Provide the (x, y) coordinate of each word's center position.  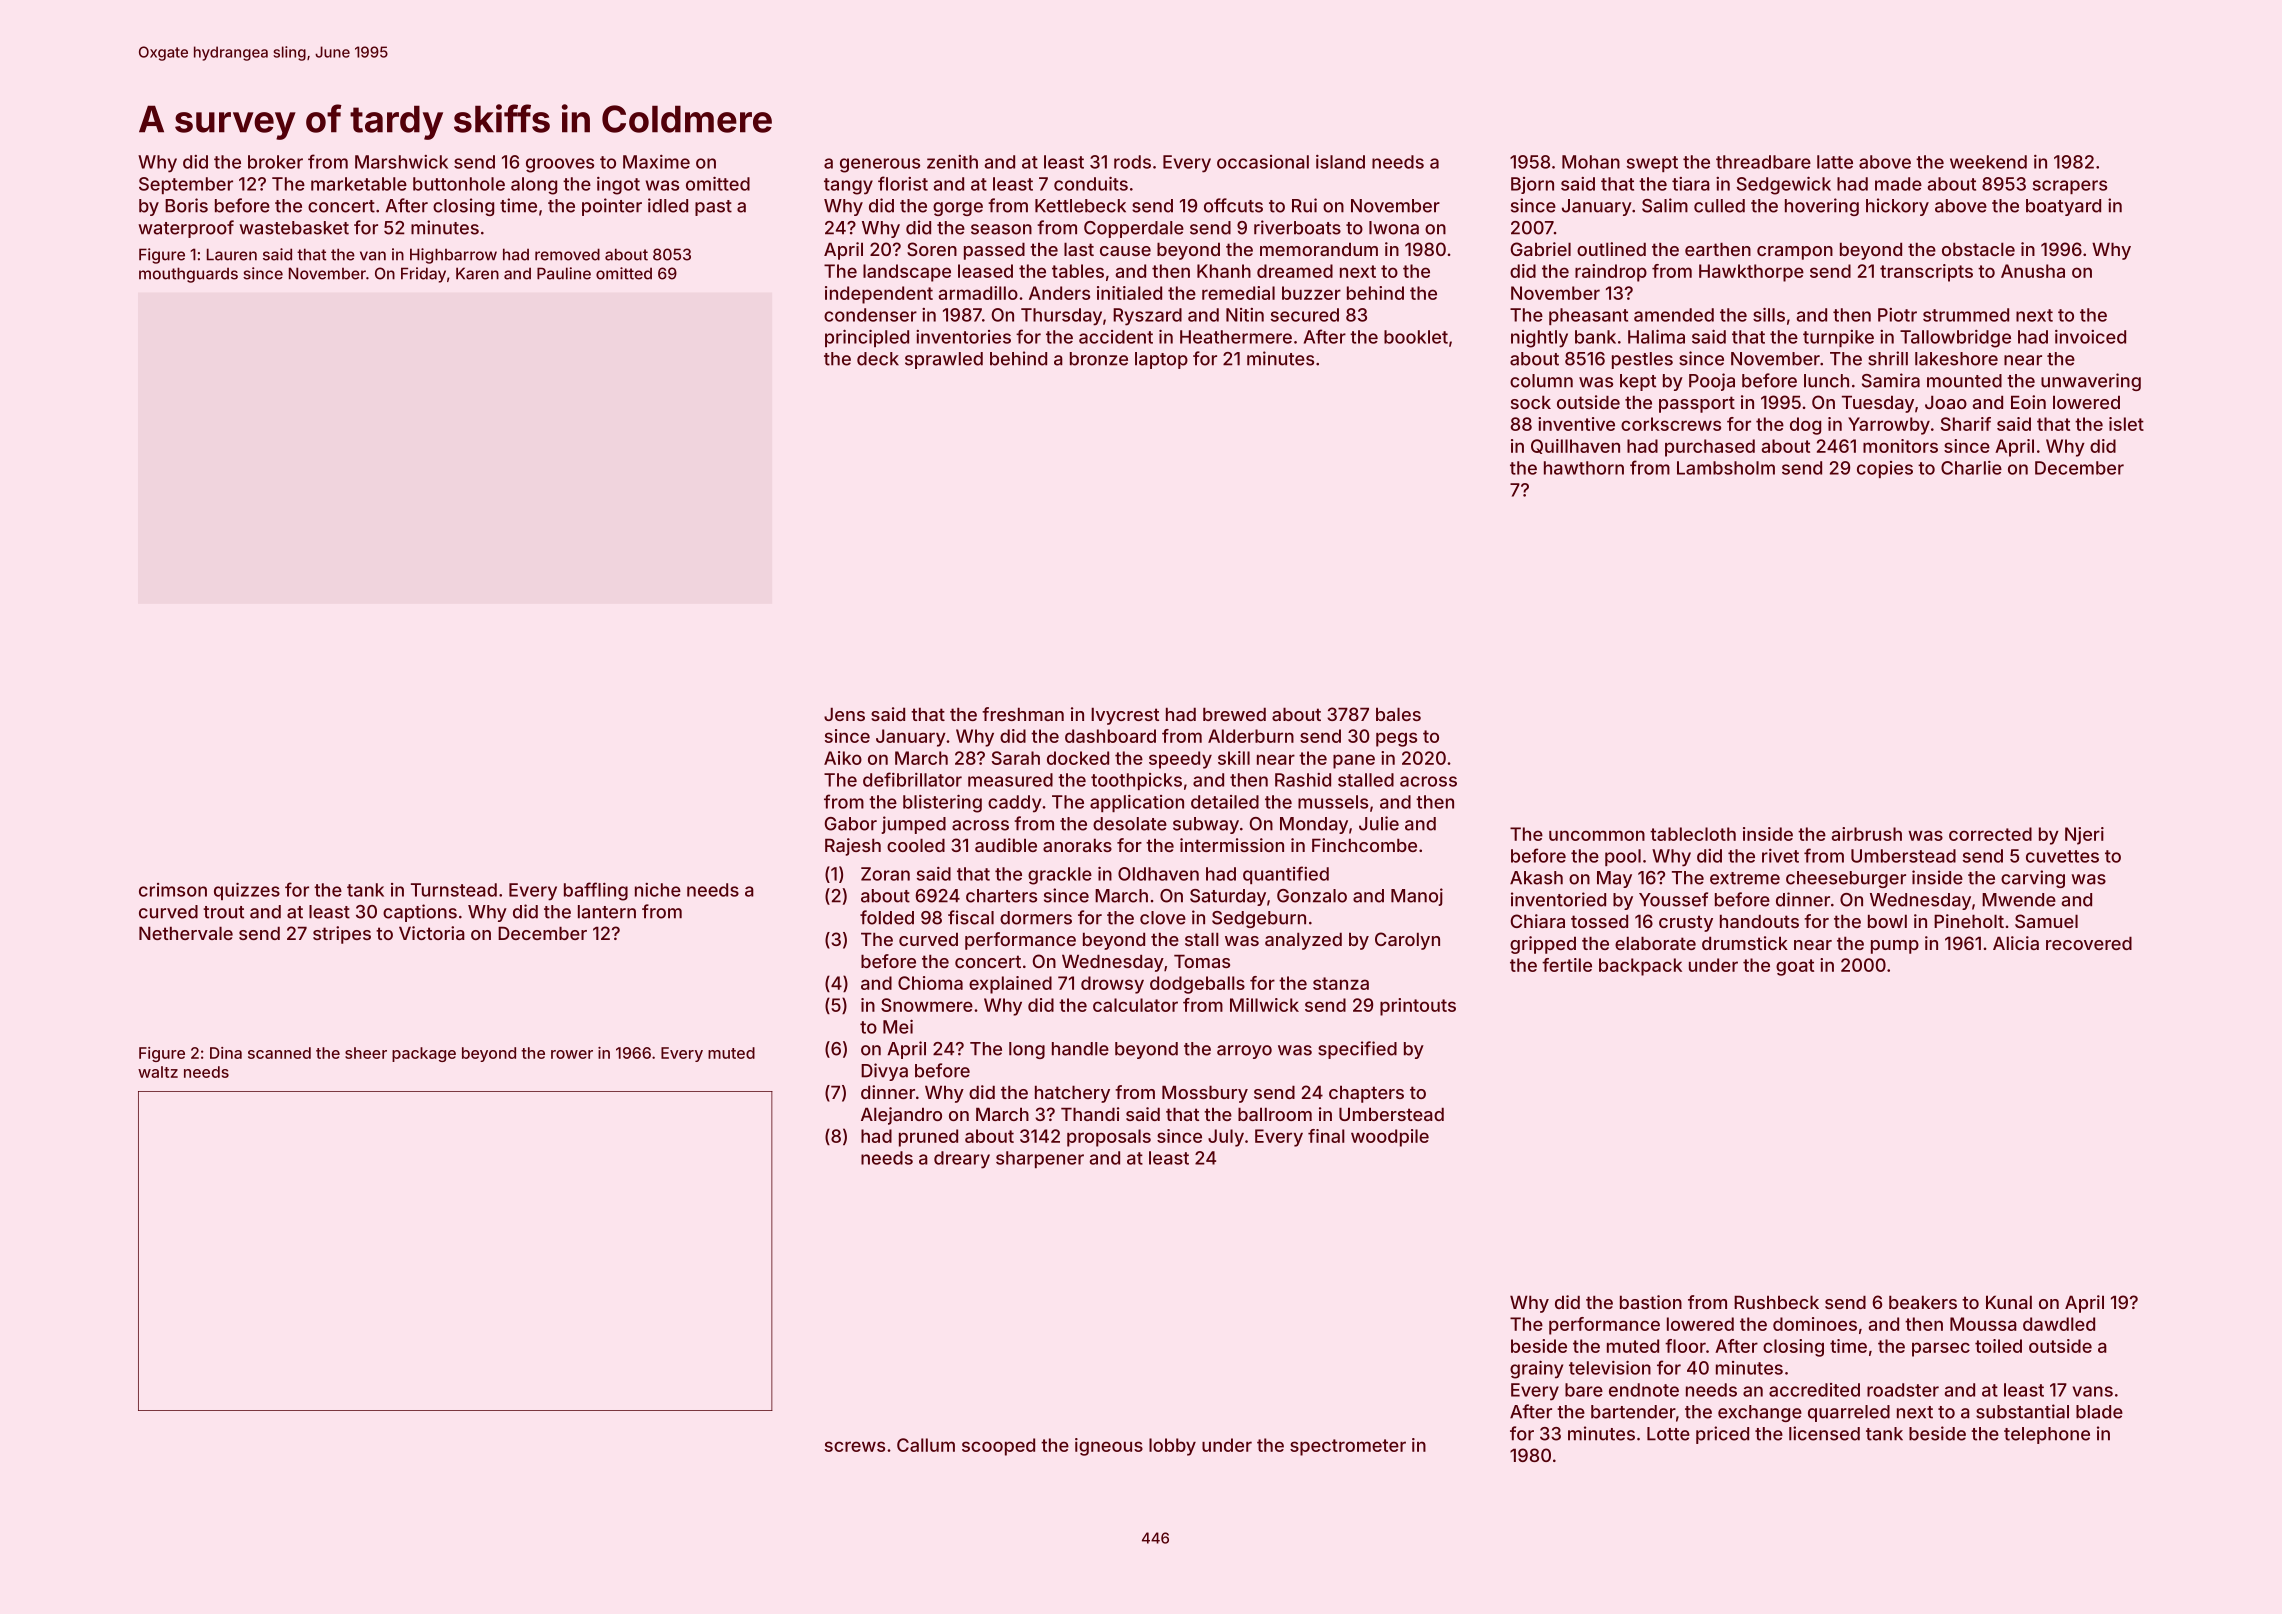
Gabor (851, 824)
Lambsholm (1726, 468)
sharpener (1040, 1159)
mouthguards (188, 275)
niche (658, 890)
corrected (1990, 834)
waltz (158, 1072)
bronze (1099, 359)
